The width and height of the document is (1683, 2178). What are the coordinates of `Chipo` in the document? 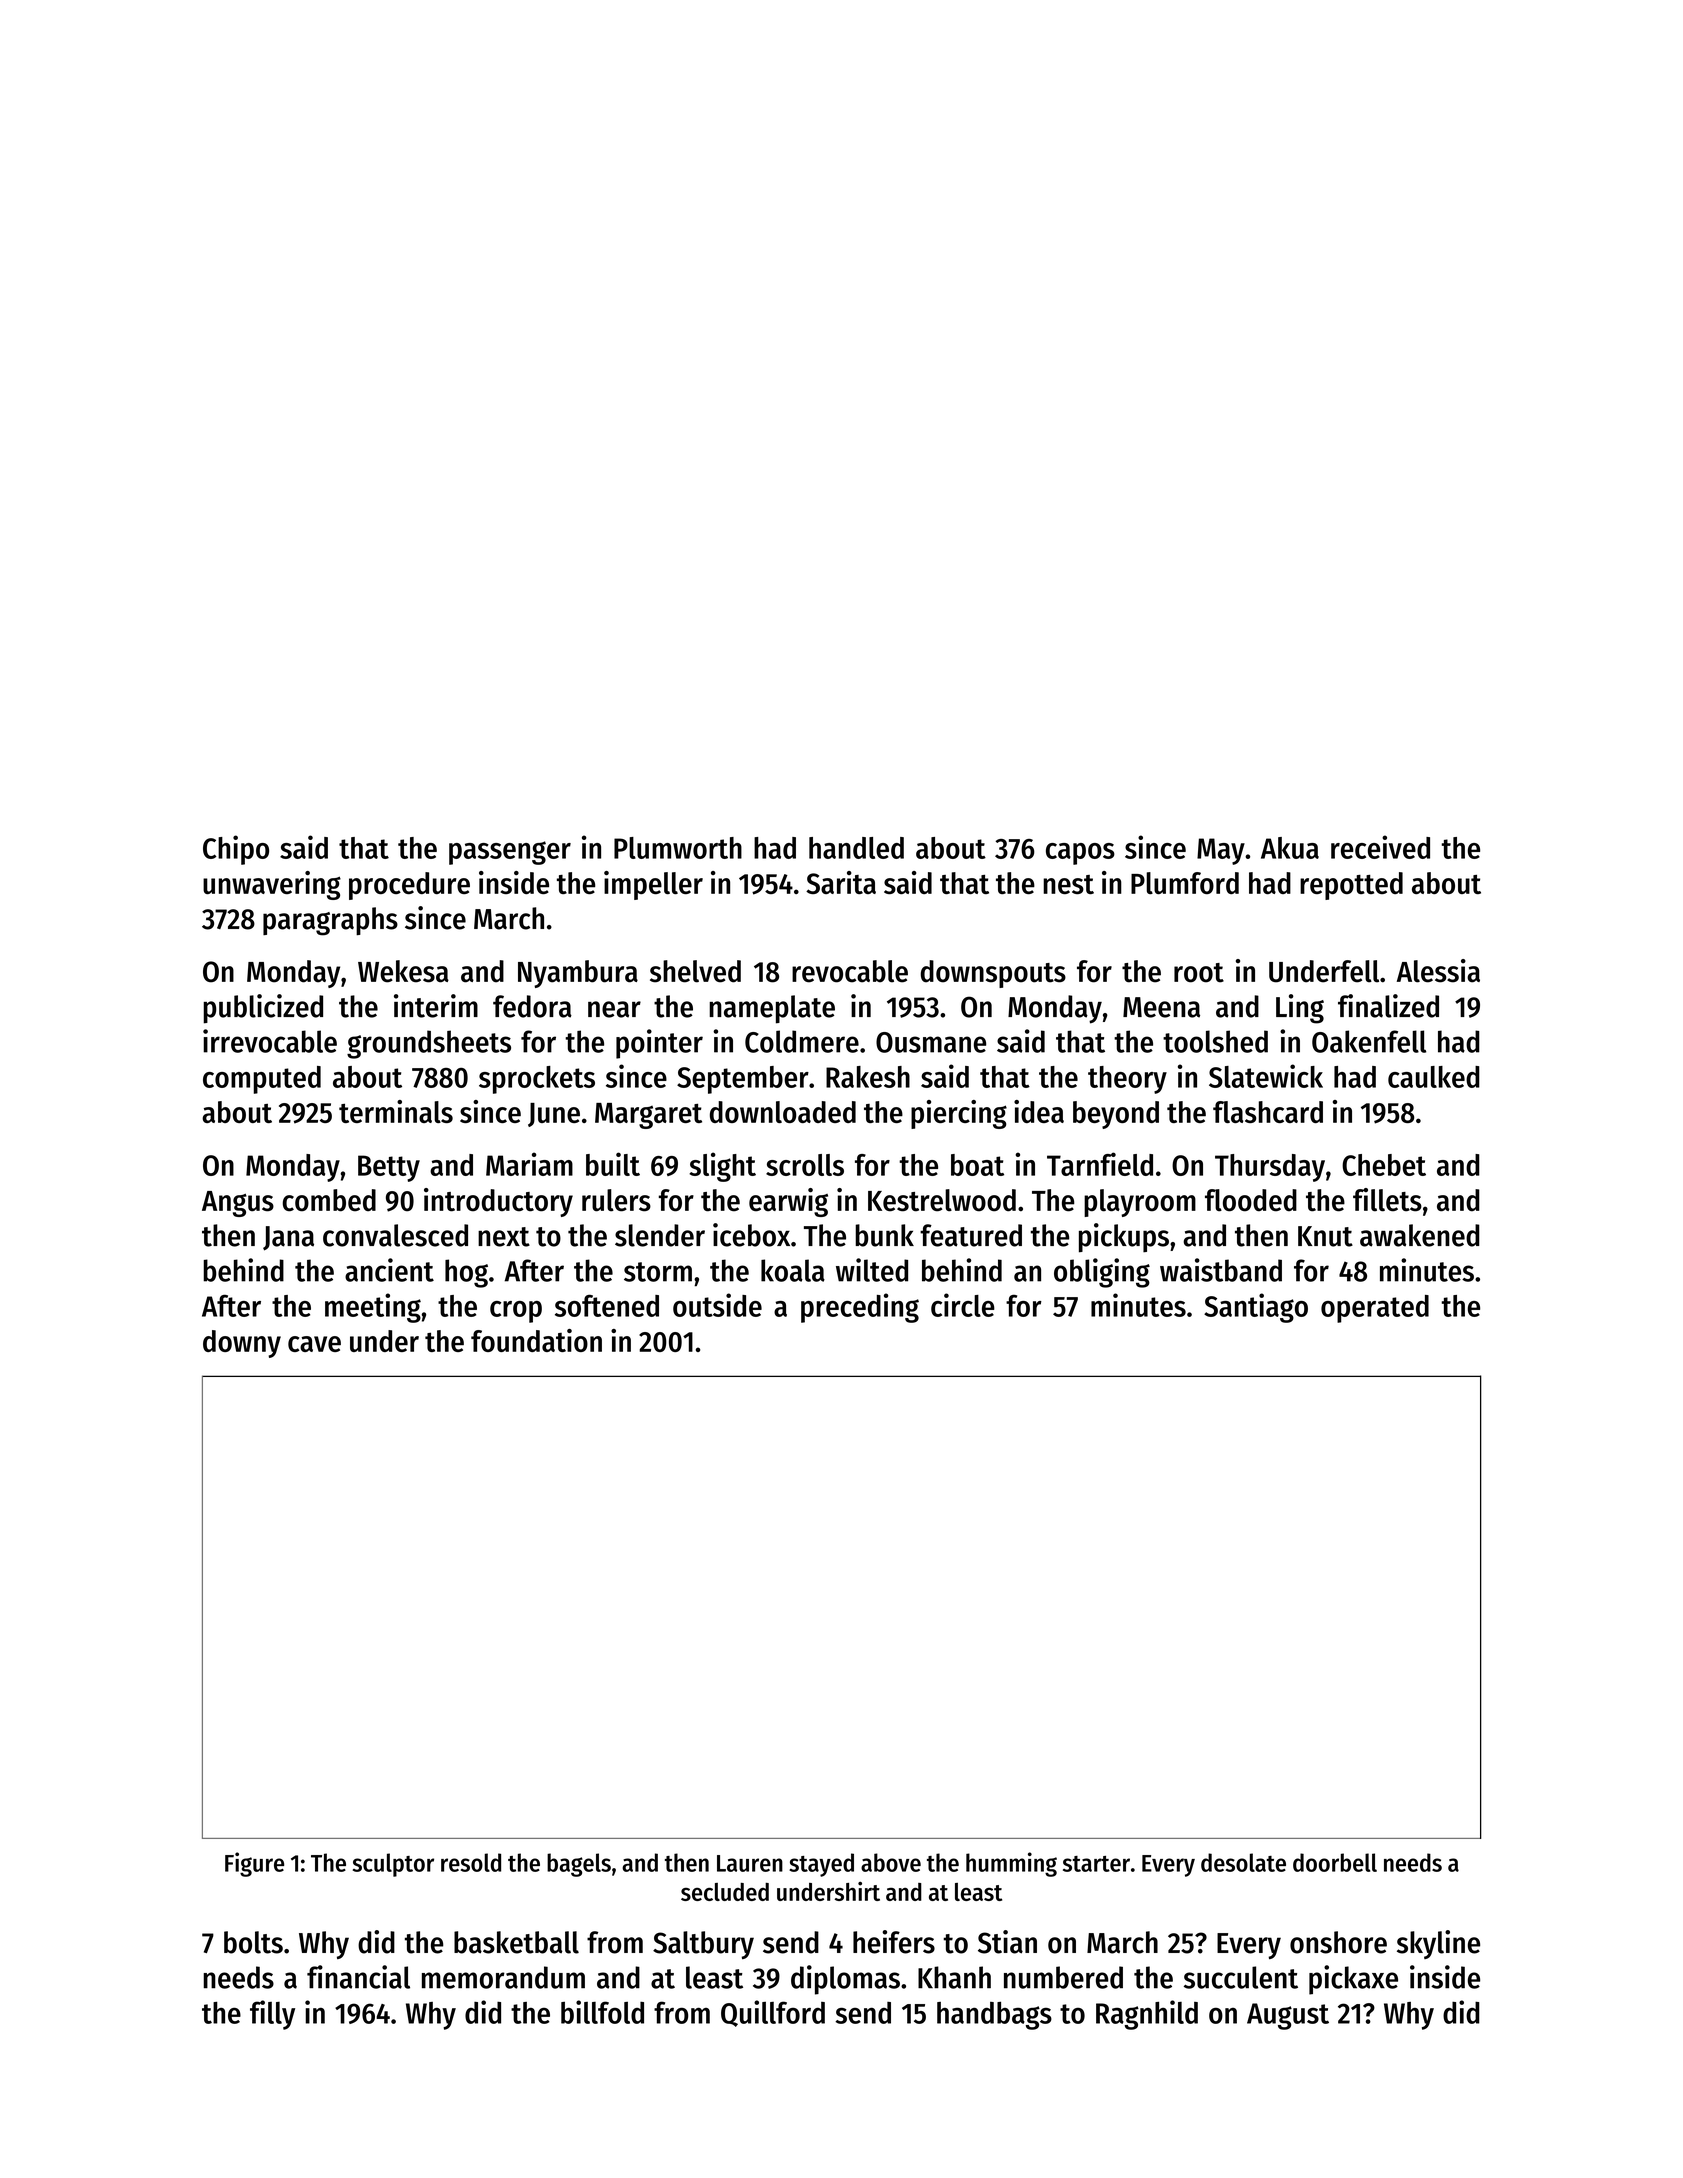 It's located at (236, 850).
